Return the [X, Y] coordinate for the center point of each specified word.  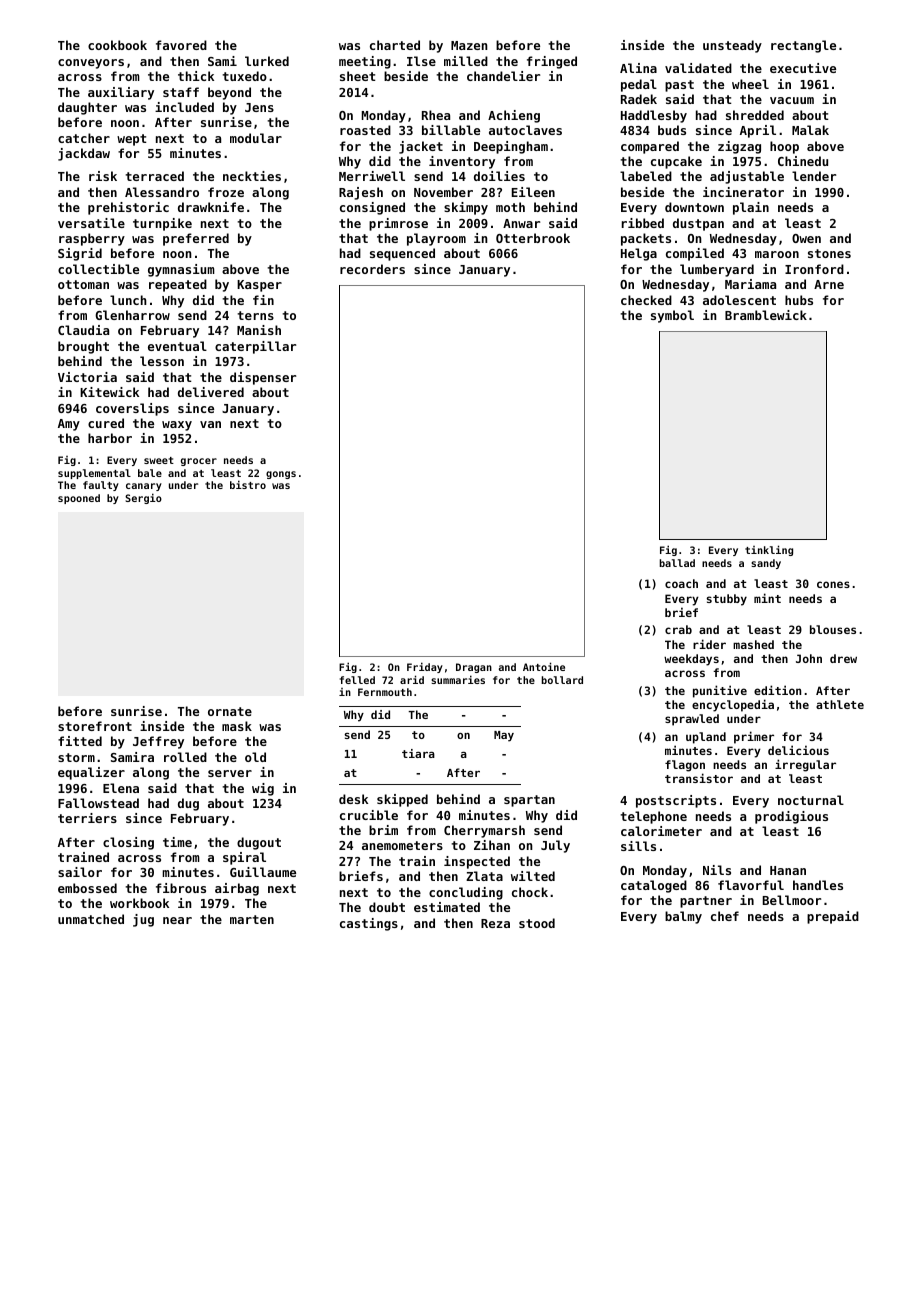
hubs [799, 300]
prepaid [833, 917]
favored [181, 45]
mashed [753, 644]
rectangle [803, 46]
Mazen [469, 45]
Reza [495, 923]
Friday [425, 667]
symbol [672, 316]
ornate [230, 711]
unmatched [91, 919]
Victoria [87, 377]
